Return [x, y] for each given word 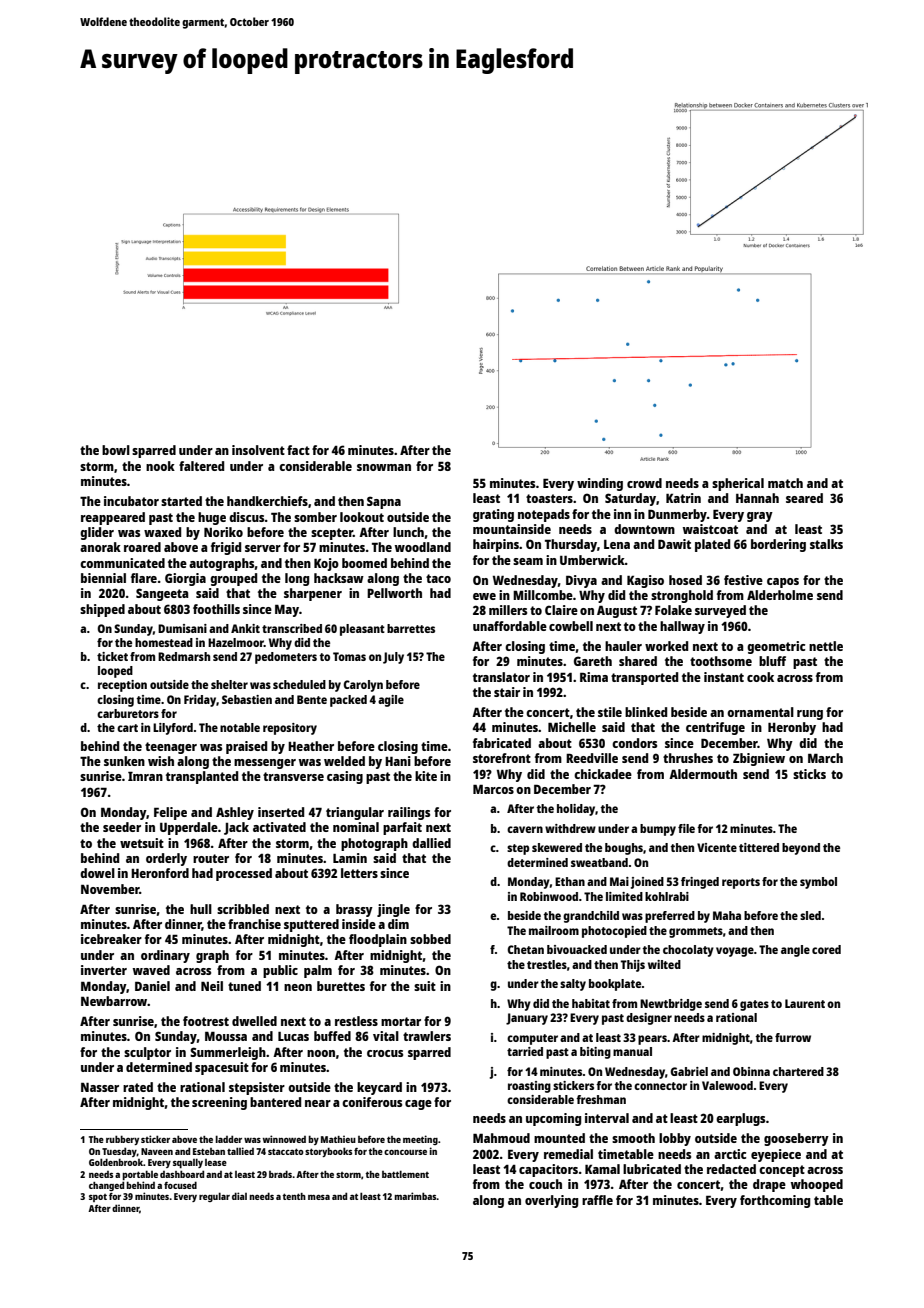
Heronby [792, 728]
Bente [312, 699]
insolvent [258, 450]
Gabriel [689, 1071]
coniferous [372, 1102]
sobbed [430, 939]
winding [600, 484]
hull [201, 909]
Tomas [349, 656]
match [785, 483]
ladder [228, 1139]
